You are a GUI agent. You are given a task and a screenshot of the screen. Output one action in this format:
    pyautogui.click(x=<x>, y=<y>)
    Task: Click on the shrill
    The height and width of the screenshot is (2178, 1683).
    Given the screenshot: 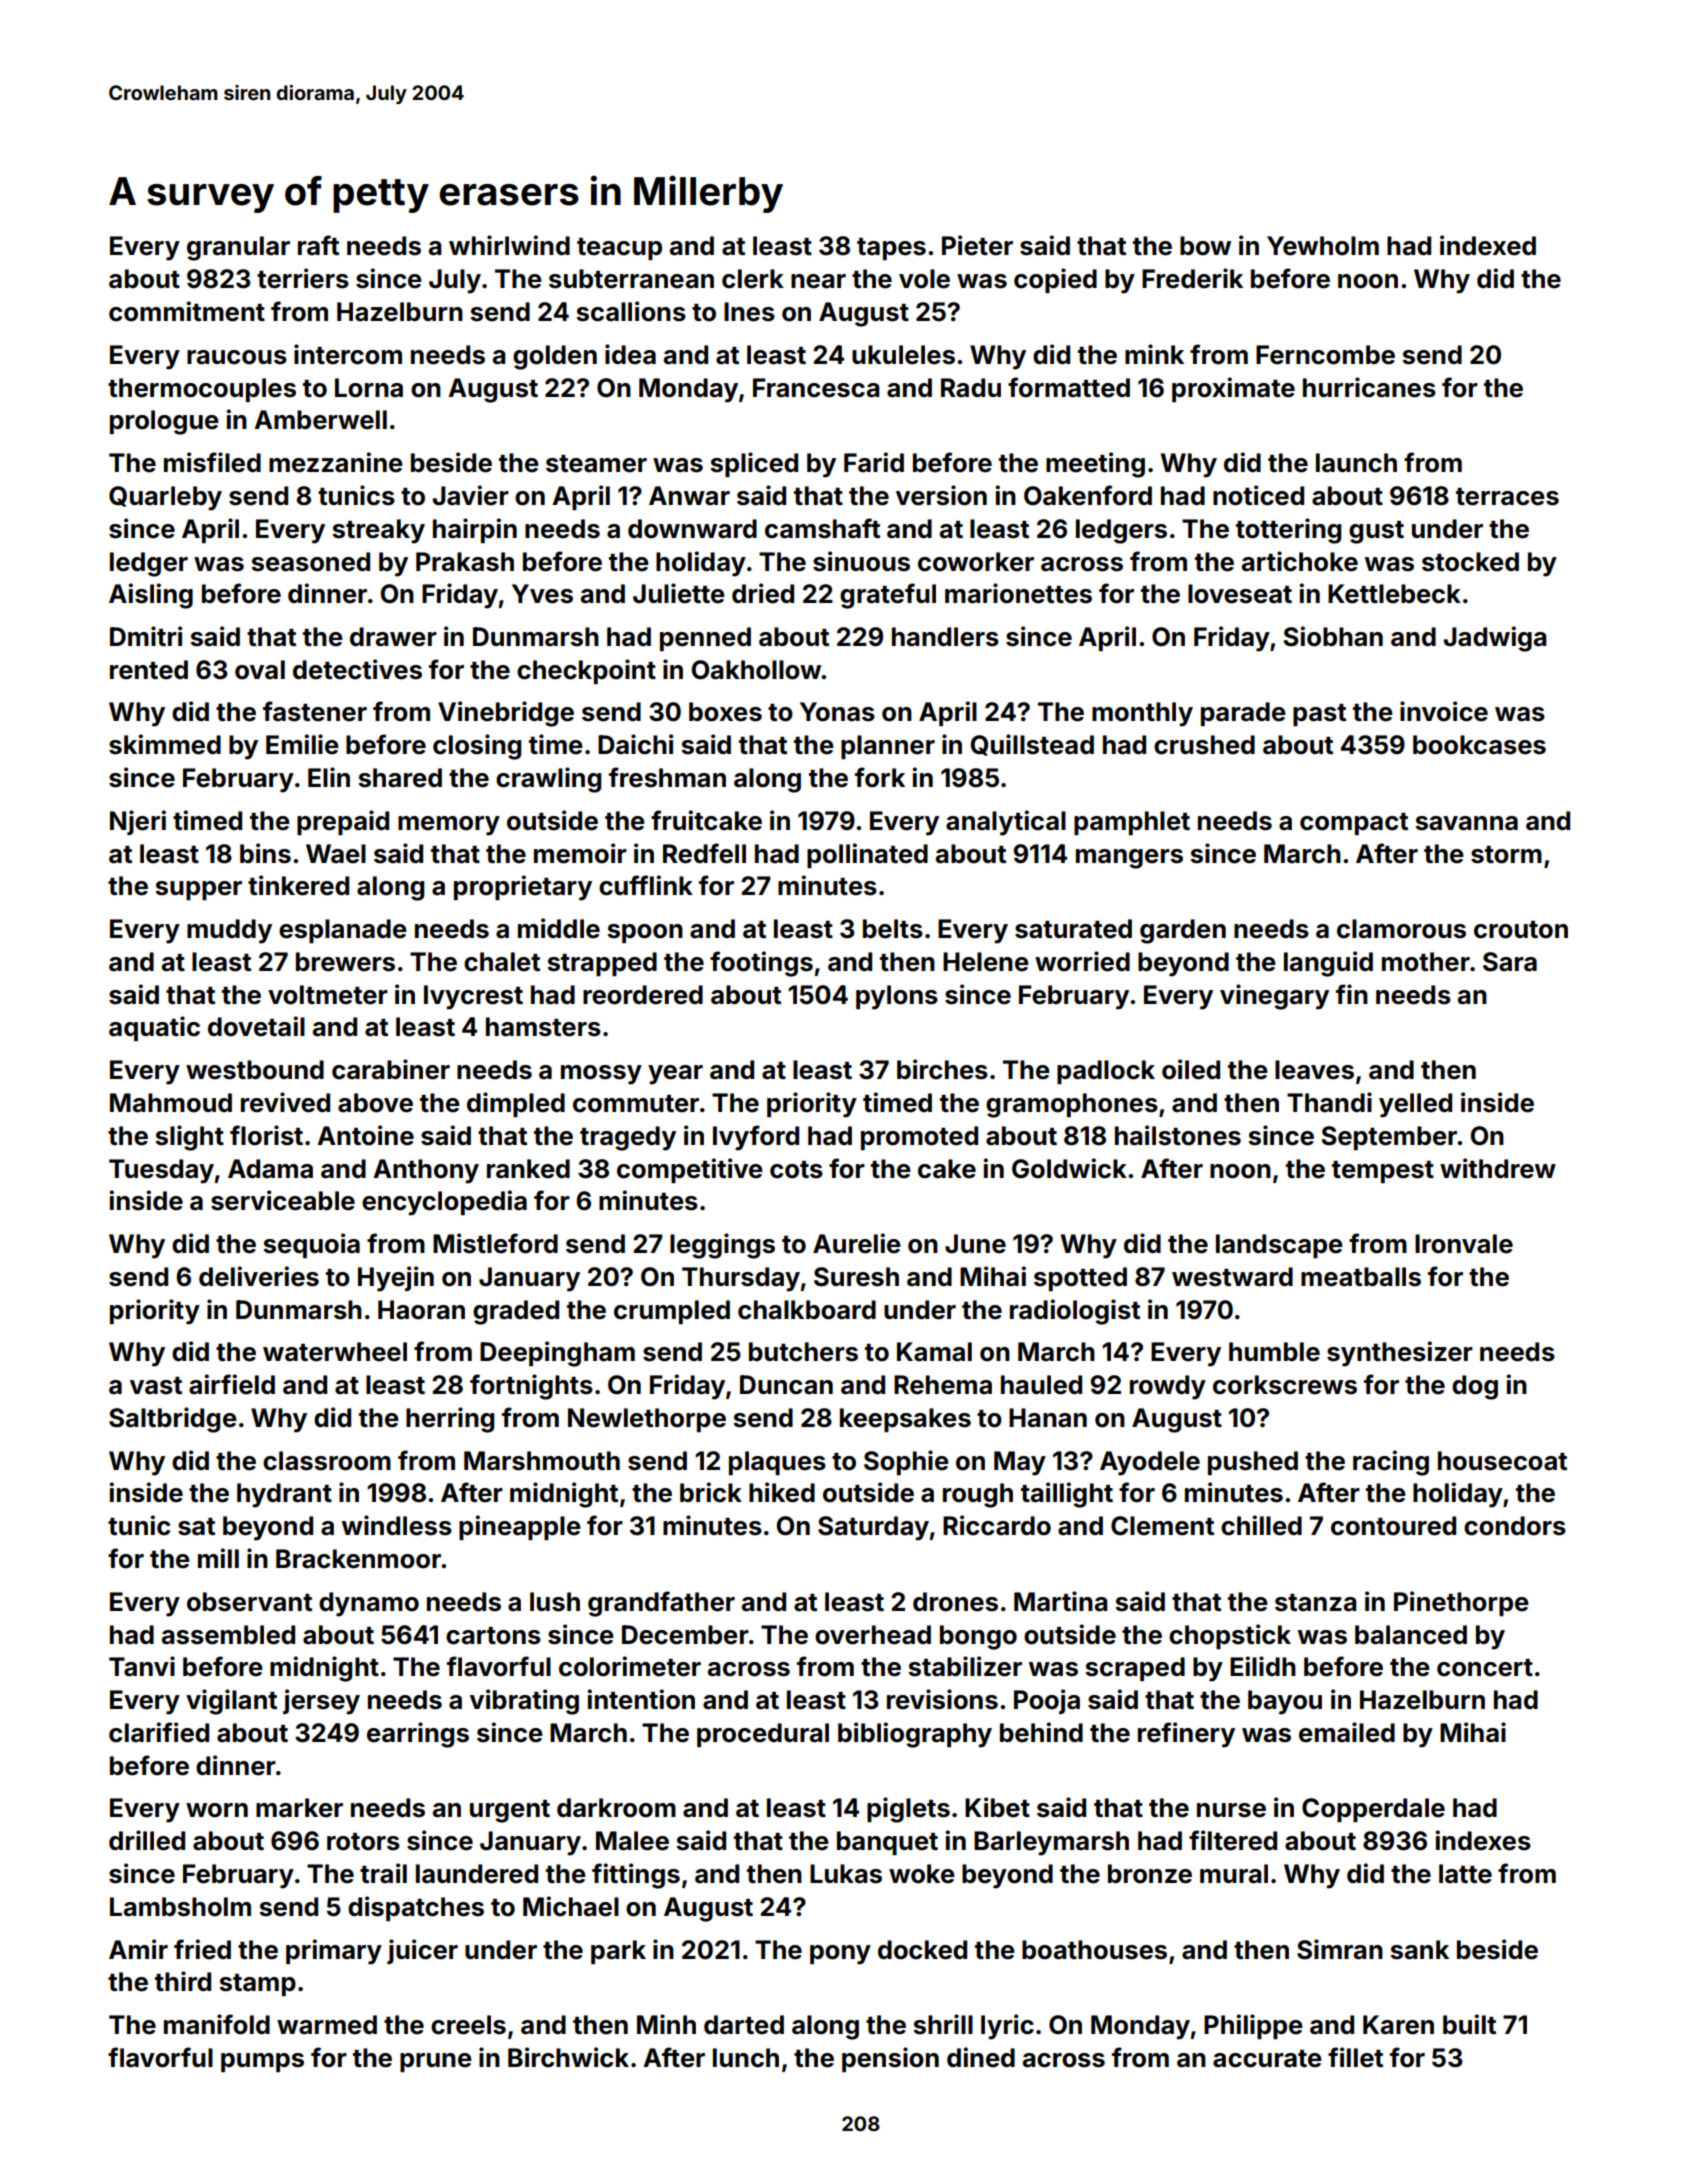 What is the action you would take?
    pyautogui.click(x=943, y=2024)
